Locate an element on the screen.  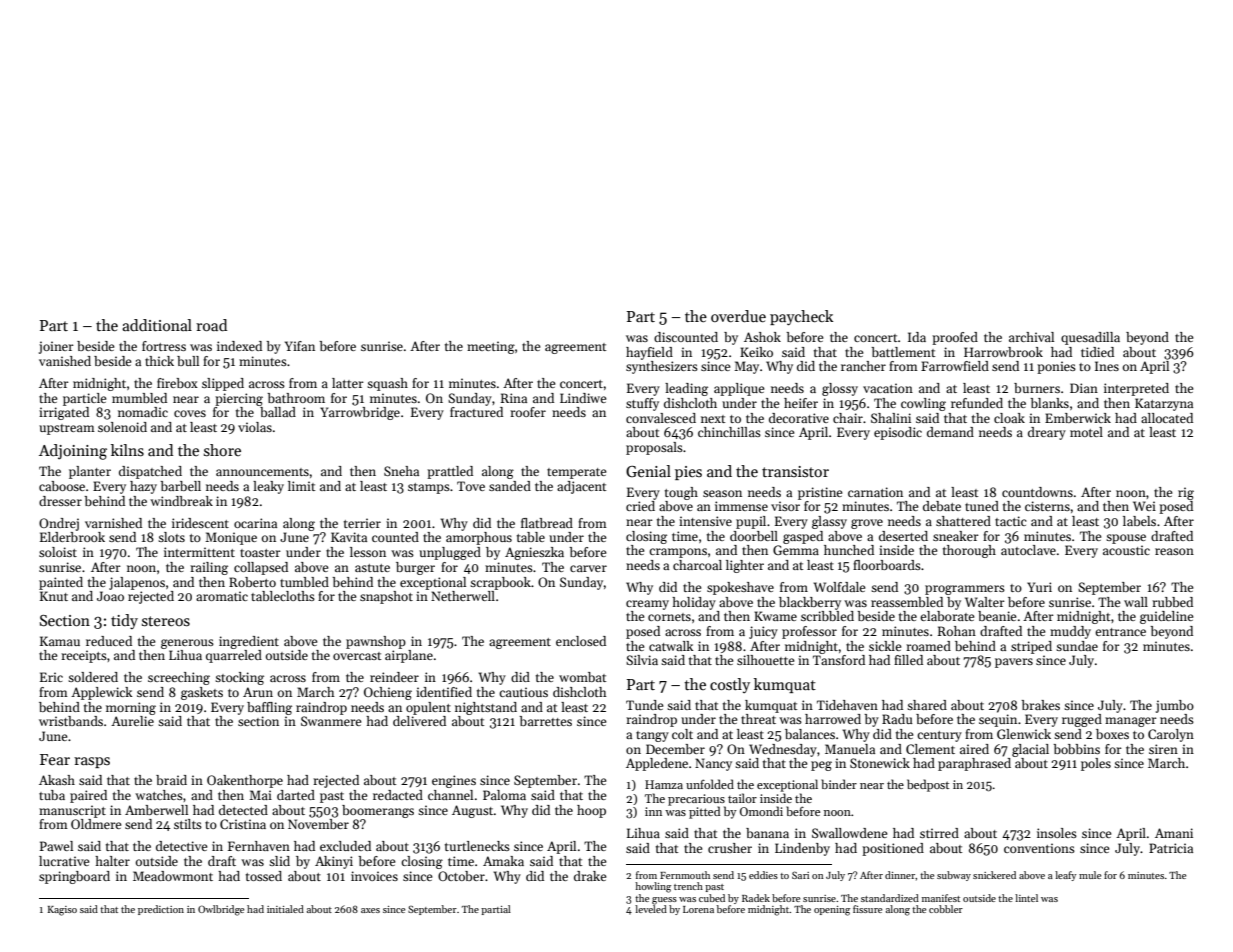
Kagiso is located at coordinates (62, 911).
